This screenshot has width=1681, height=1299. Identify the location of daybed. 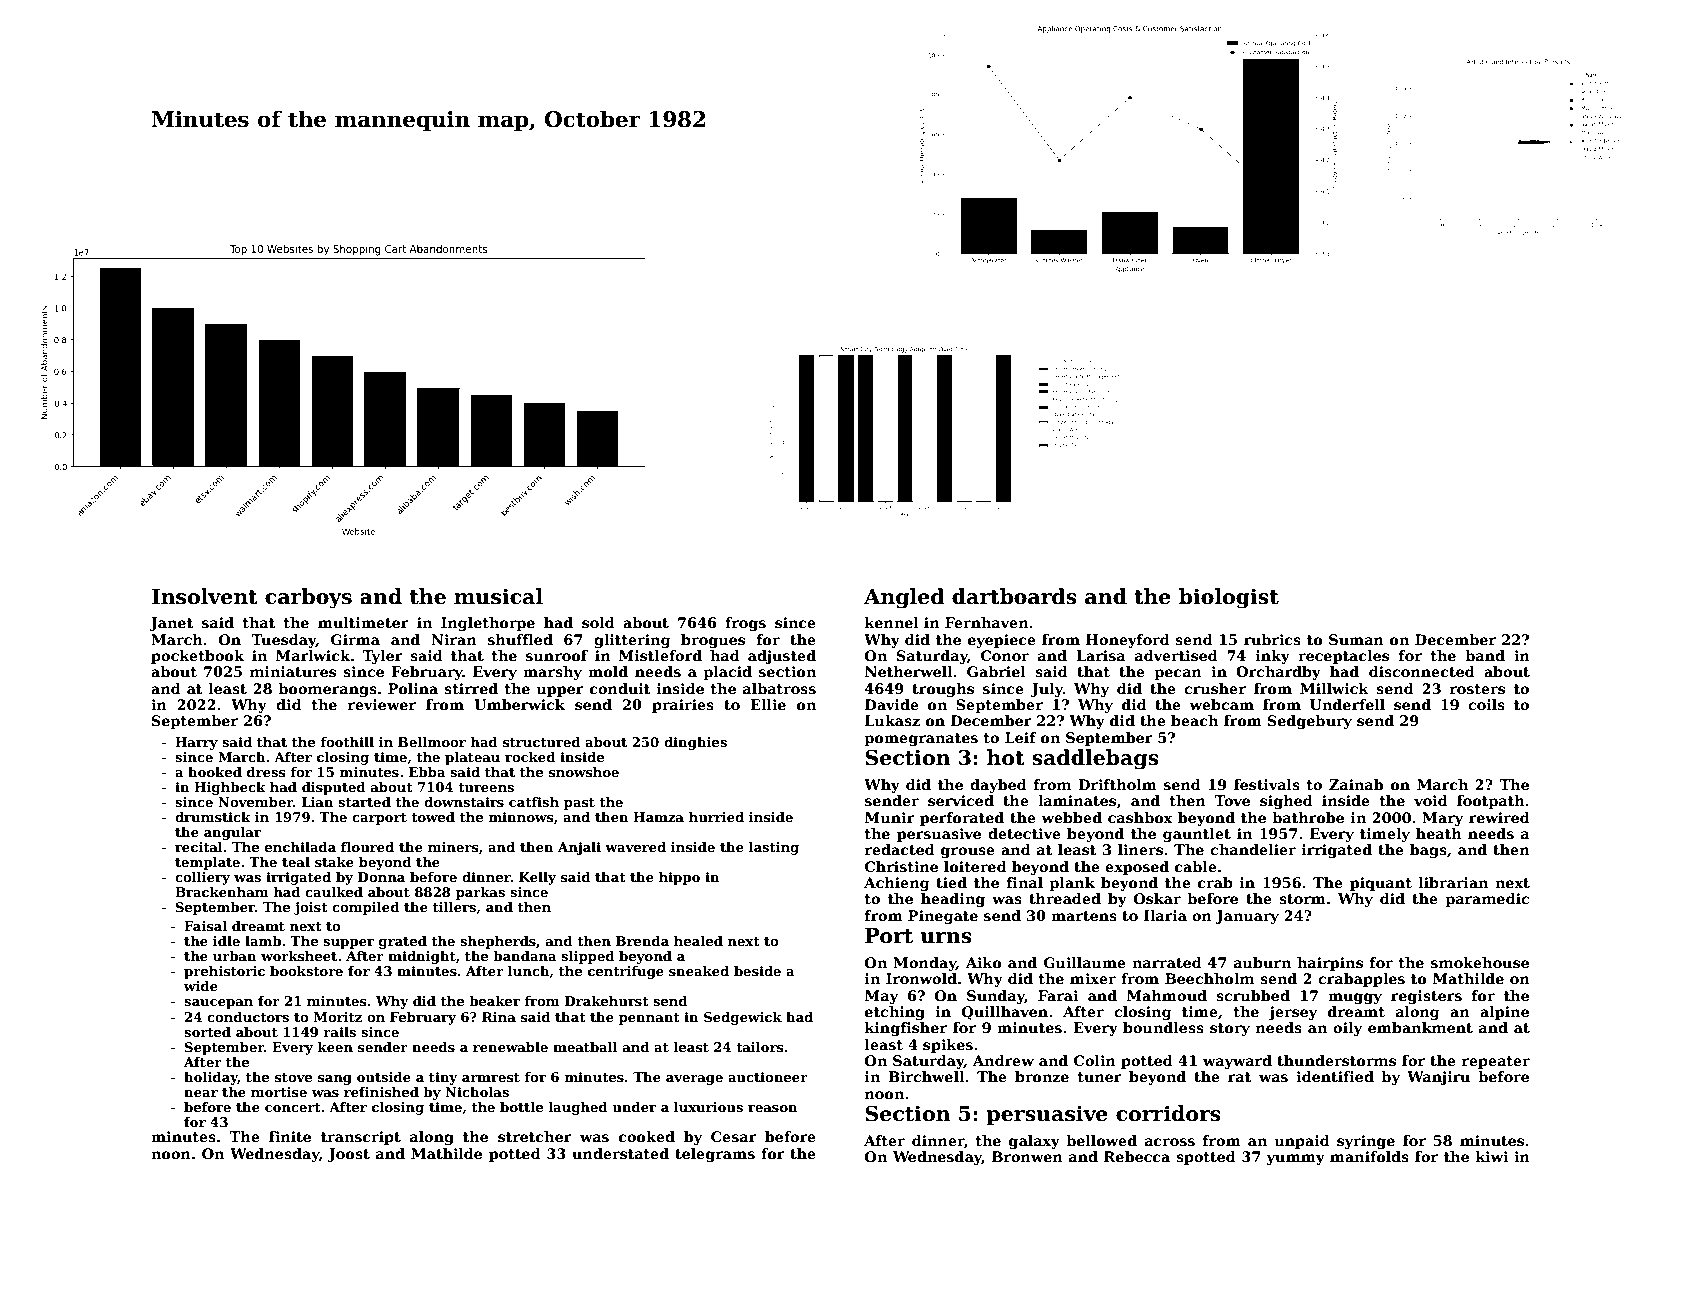
(998, 786).
